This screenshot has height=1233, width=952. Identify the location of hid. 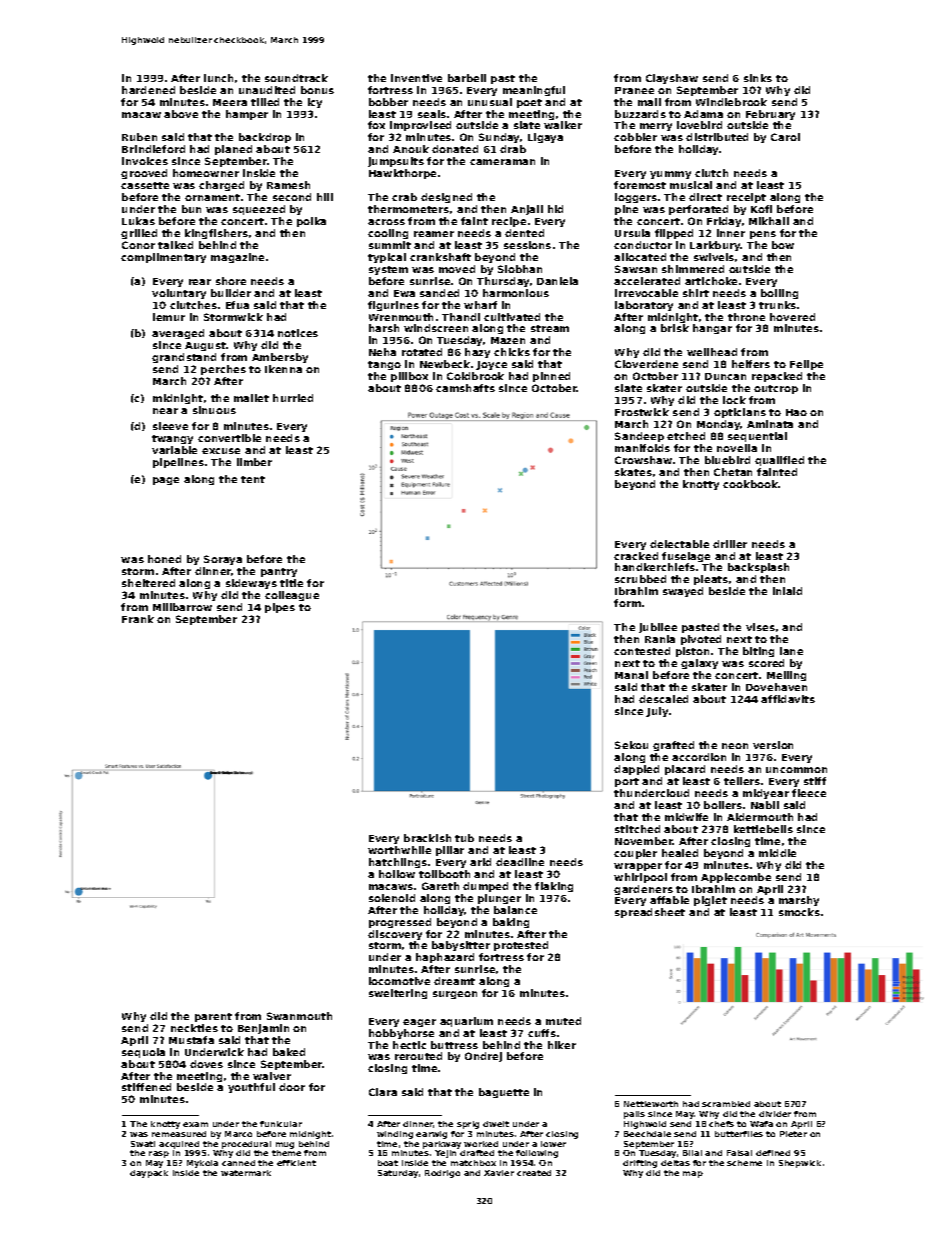
(555, 209).
